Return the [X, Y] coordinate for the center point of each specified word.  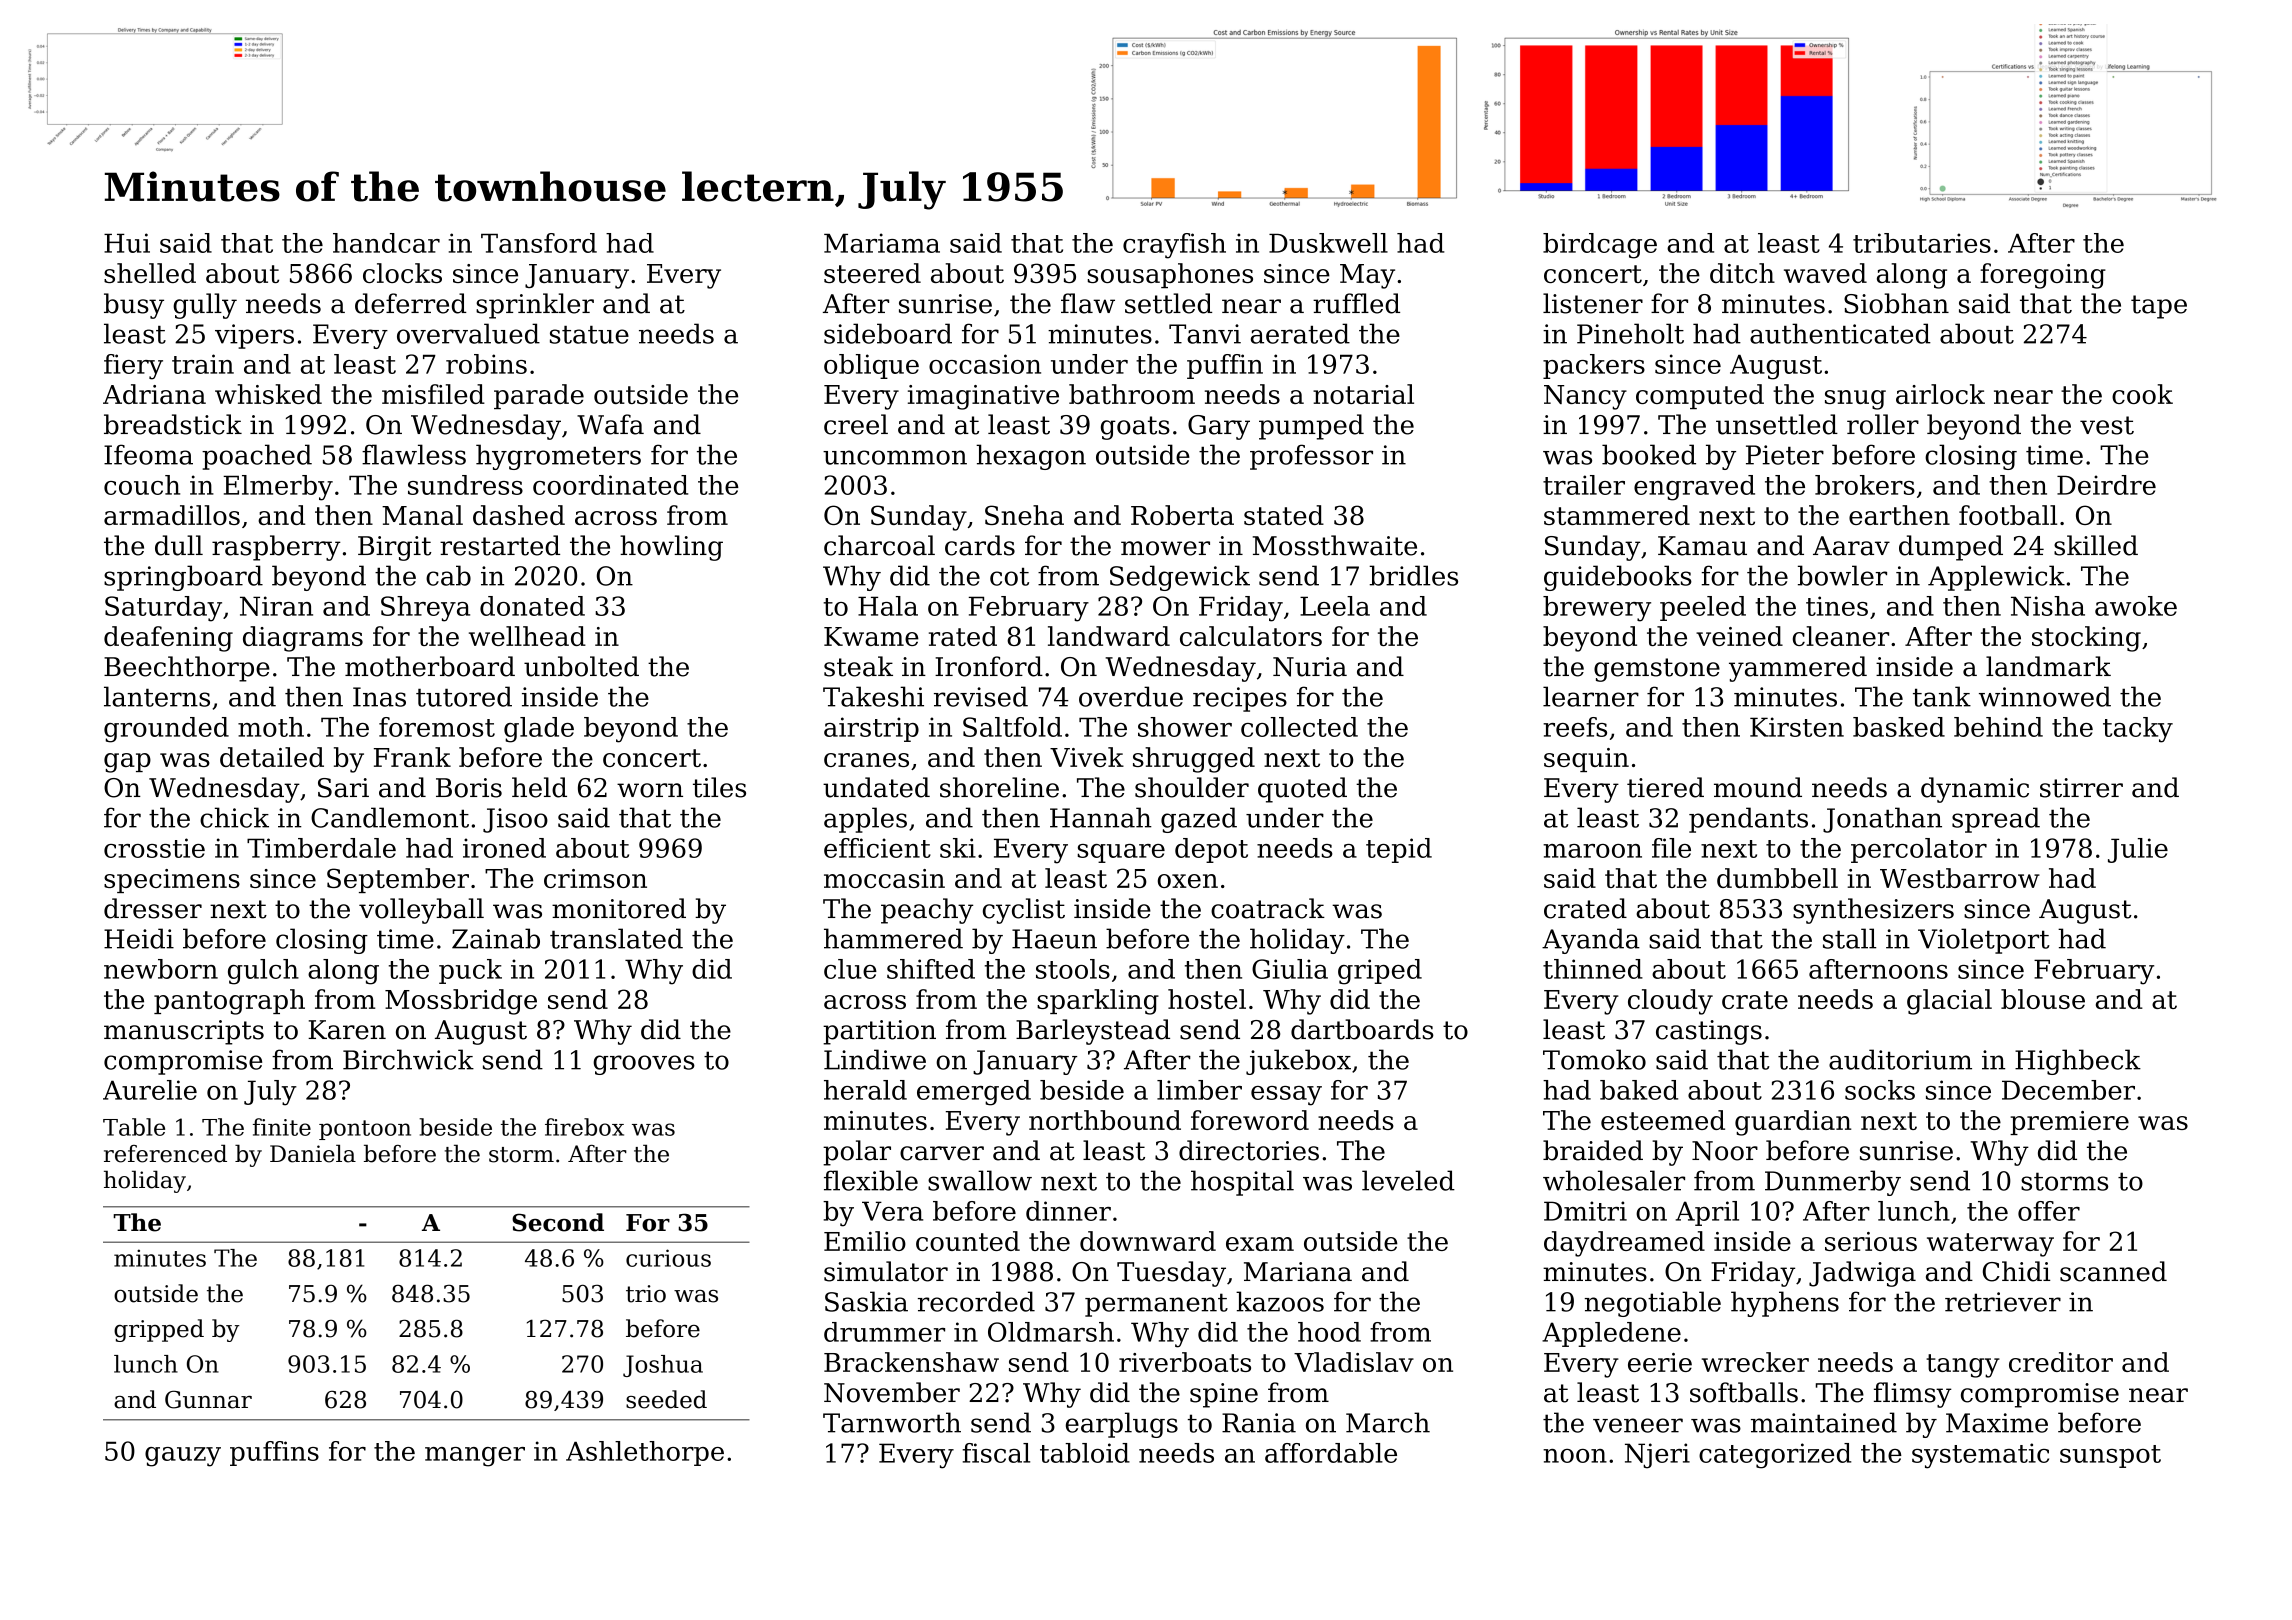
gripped [159, 1330]
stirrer [2081, 788]
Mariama [882, 243]
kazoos [1280, 1301]
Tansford [539, 243]
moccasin [884, 878]
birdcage [1600, 246]
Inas [379, 697]
